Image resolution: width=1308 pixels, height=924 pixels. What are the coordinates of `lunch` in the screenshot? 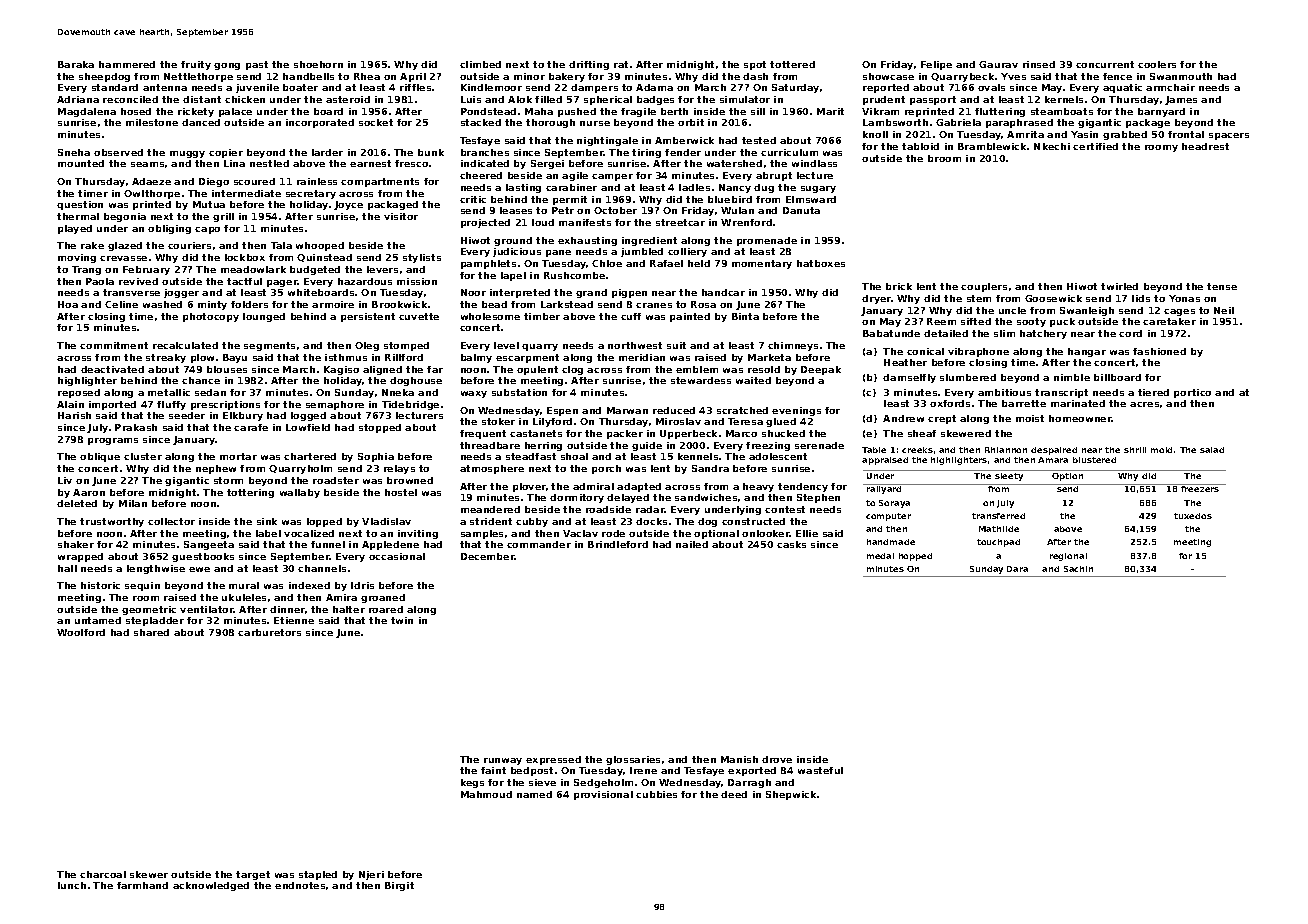 It's located at (72, 885).
